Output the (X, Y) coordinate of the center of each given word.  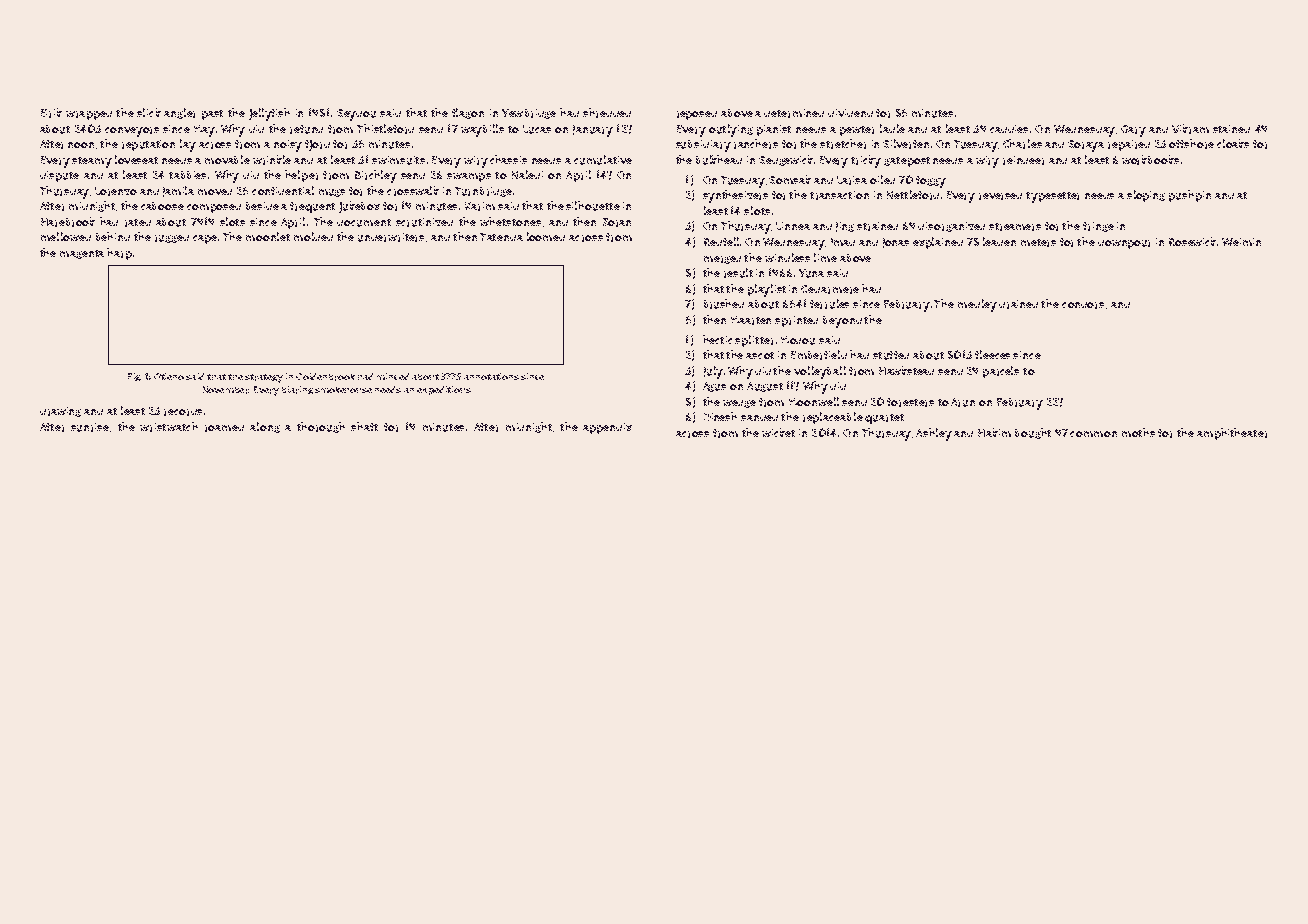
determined (794, 113)
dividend (850, 113)
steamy (92, 162)
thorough (321, 427)
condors (1083, 305)
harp (119, 254)
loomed (546, 236)
